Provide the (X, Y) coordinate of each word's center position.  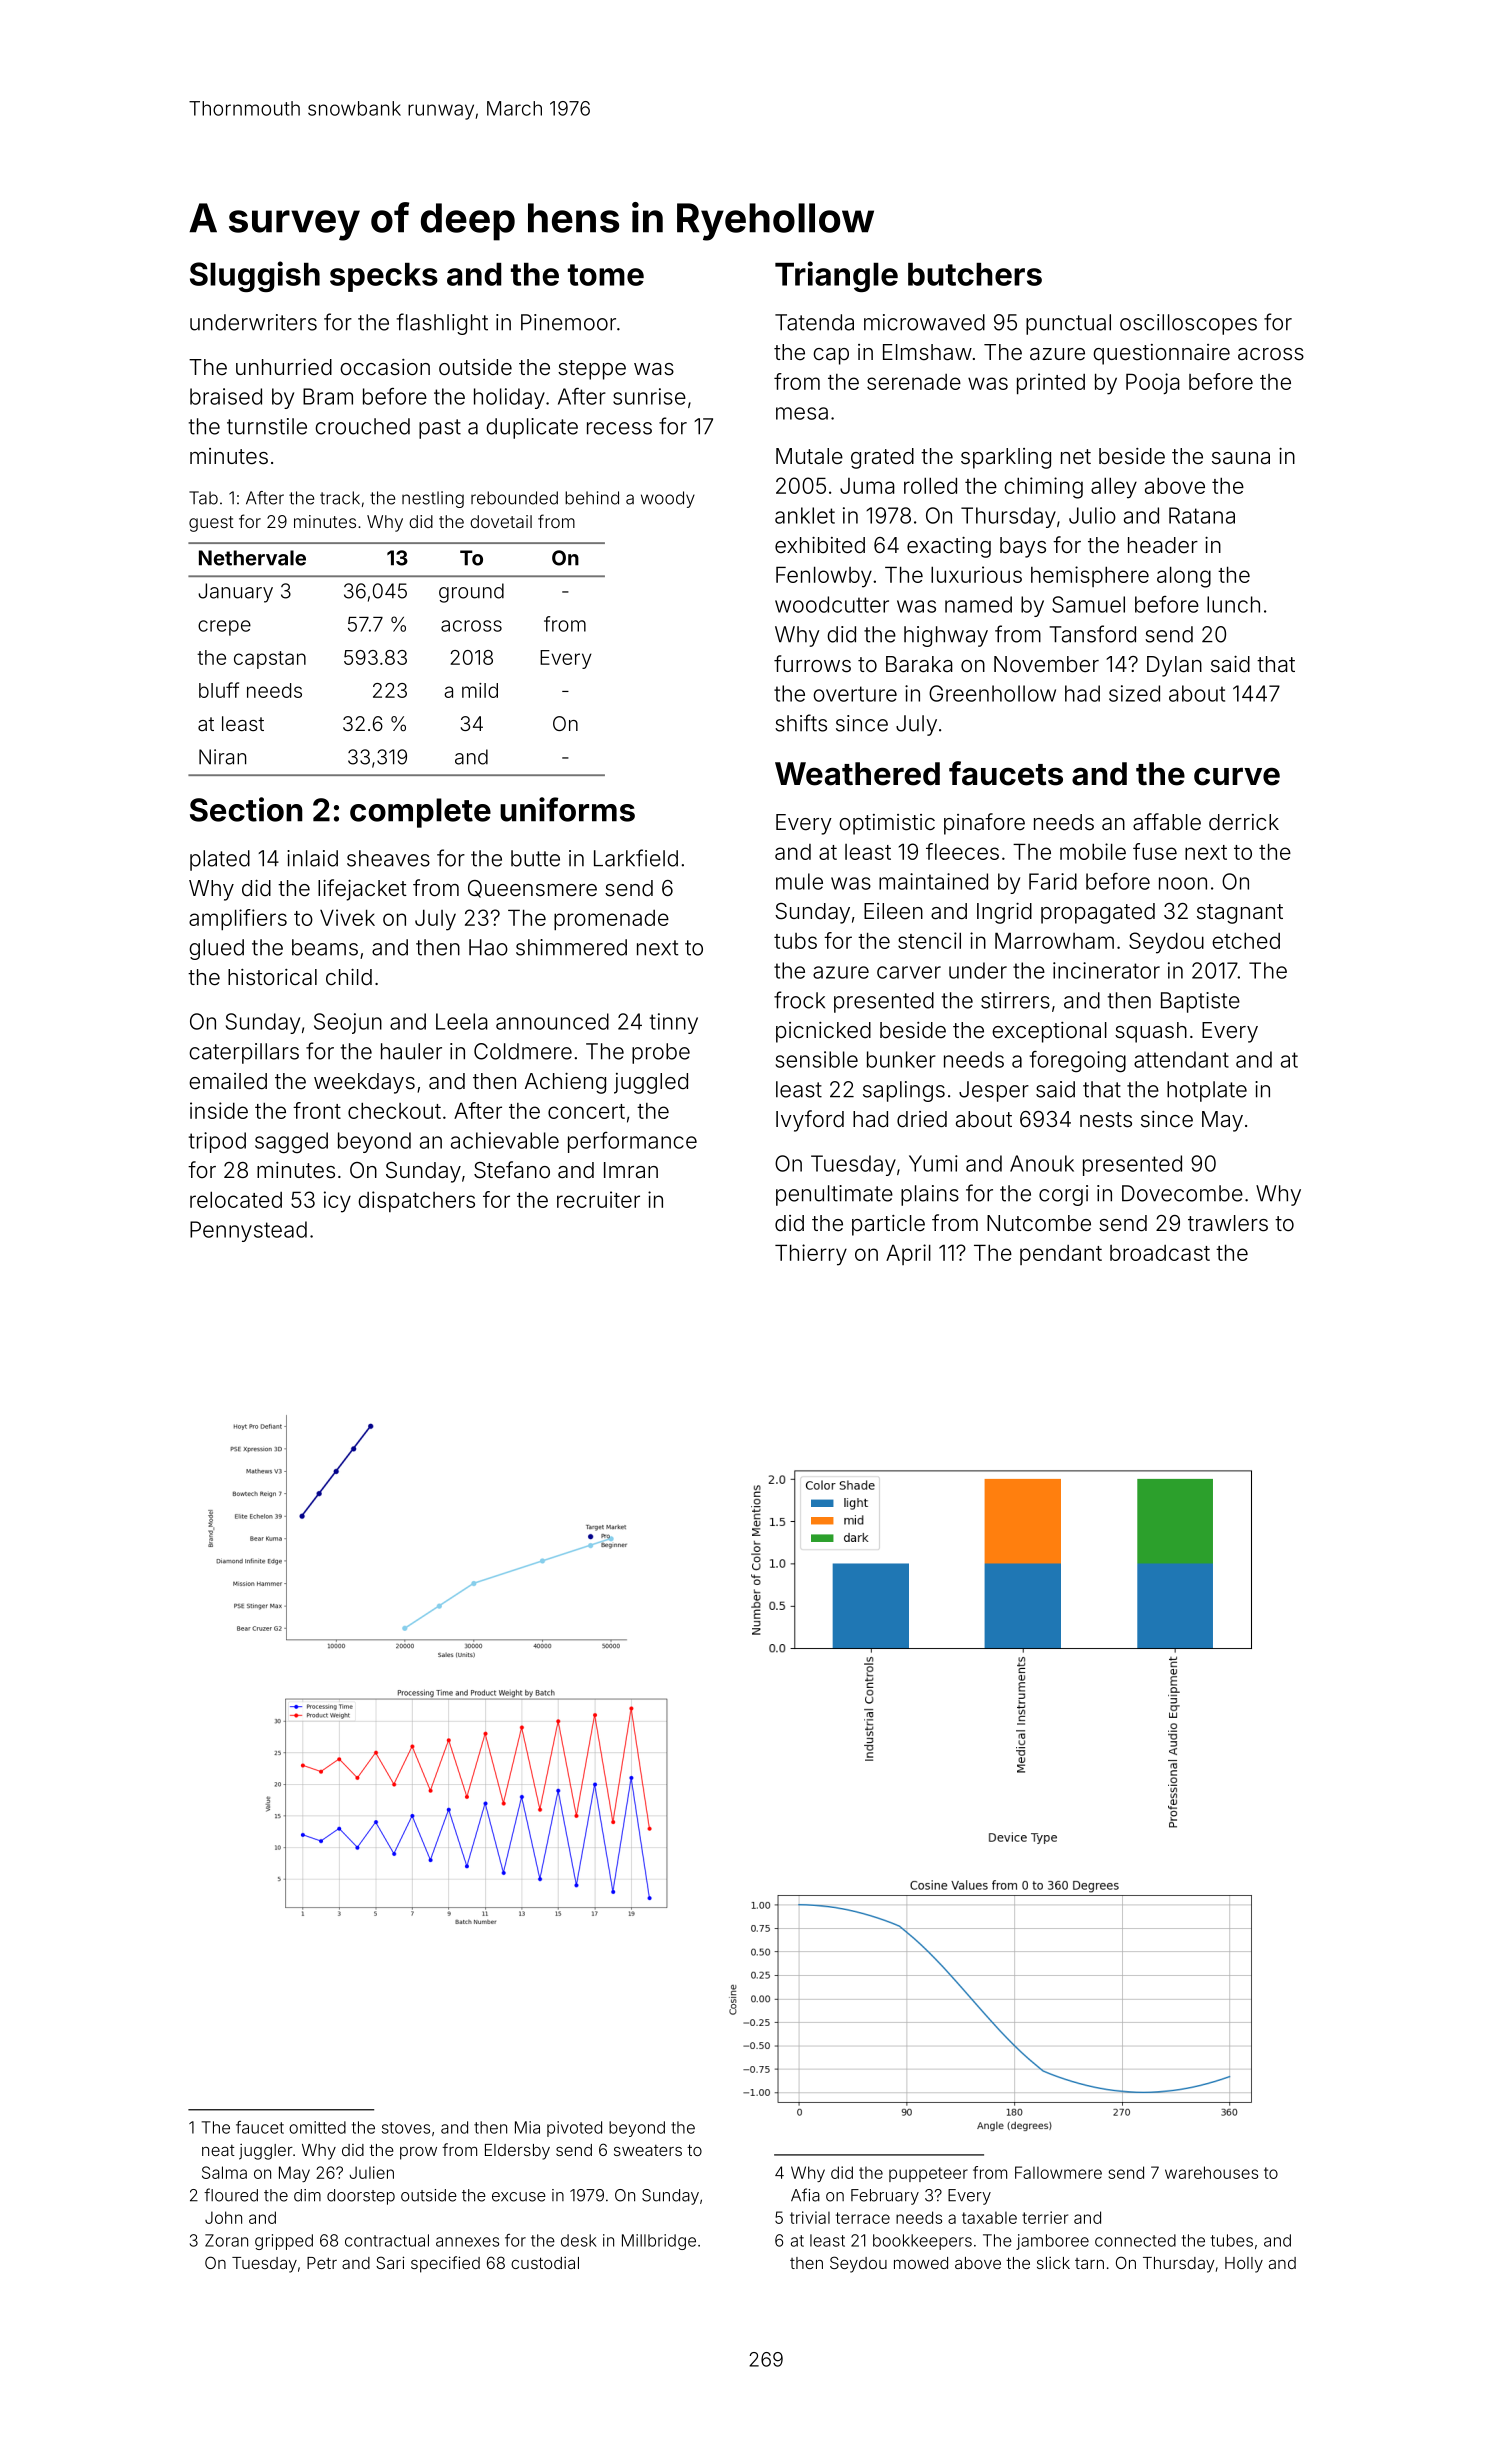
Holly (1244, 2265)
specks (384, 277)
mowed (921, 2263)
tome (606, 275)
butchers (975, 274)
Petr (322, 2263)
